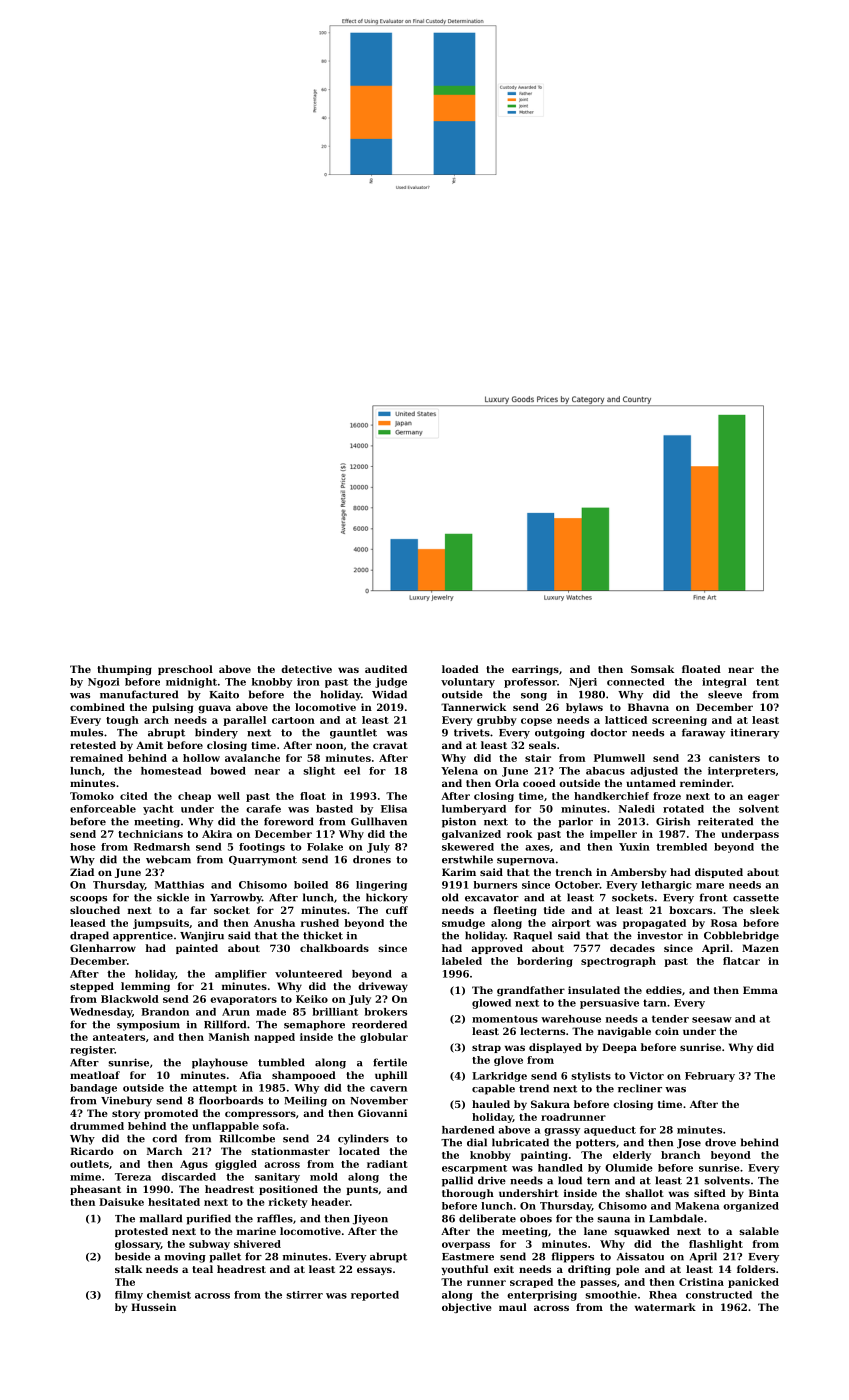 The width and height of the screenshot is (849, 1400). What do you see at coordinates (103, 809) in the screenshot?
I see `enforceable` at bounding box center [103, 809].
